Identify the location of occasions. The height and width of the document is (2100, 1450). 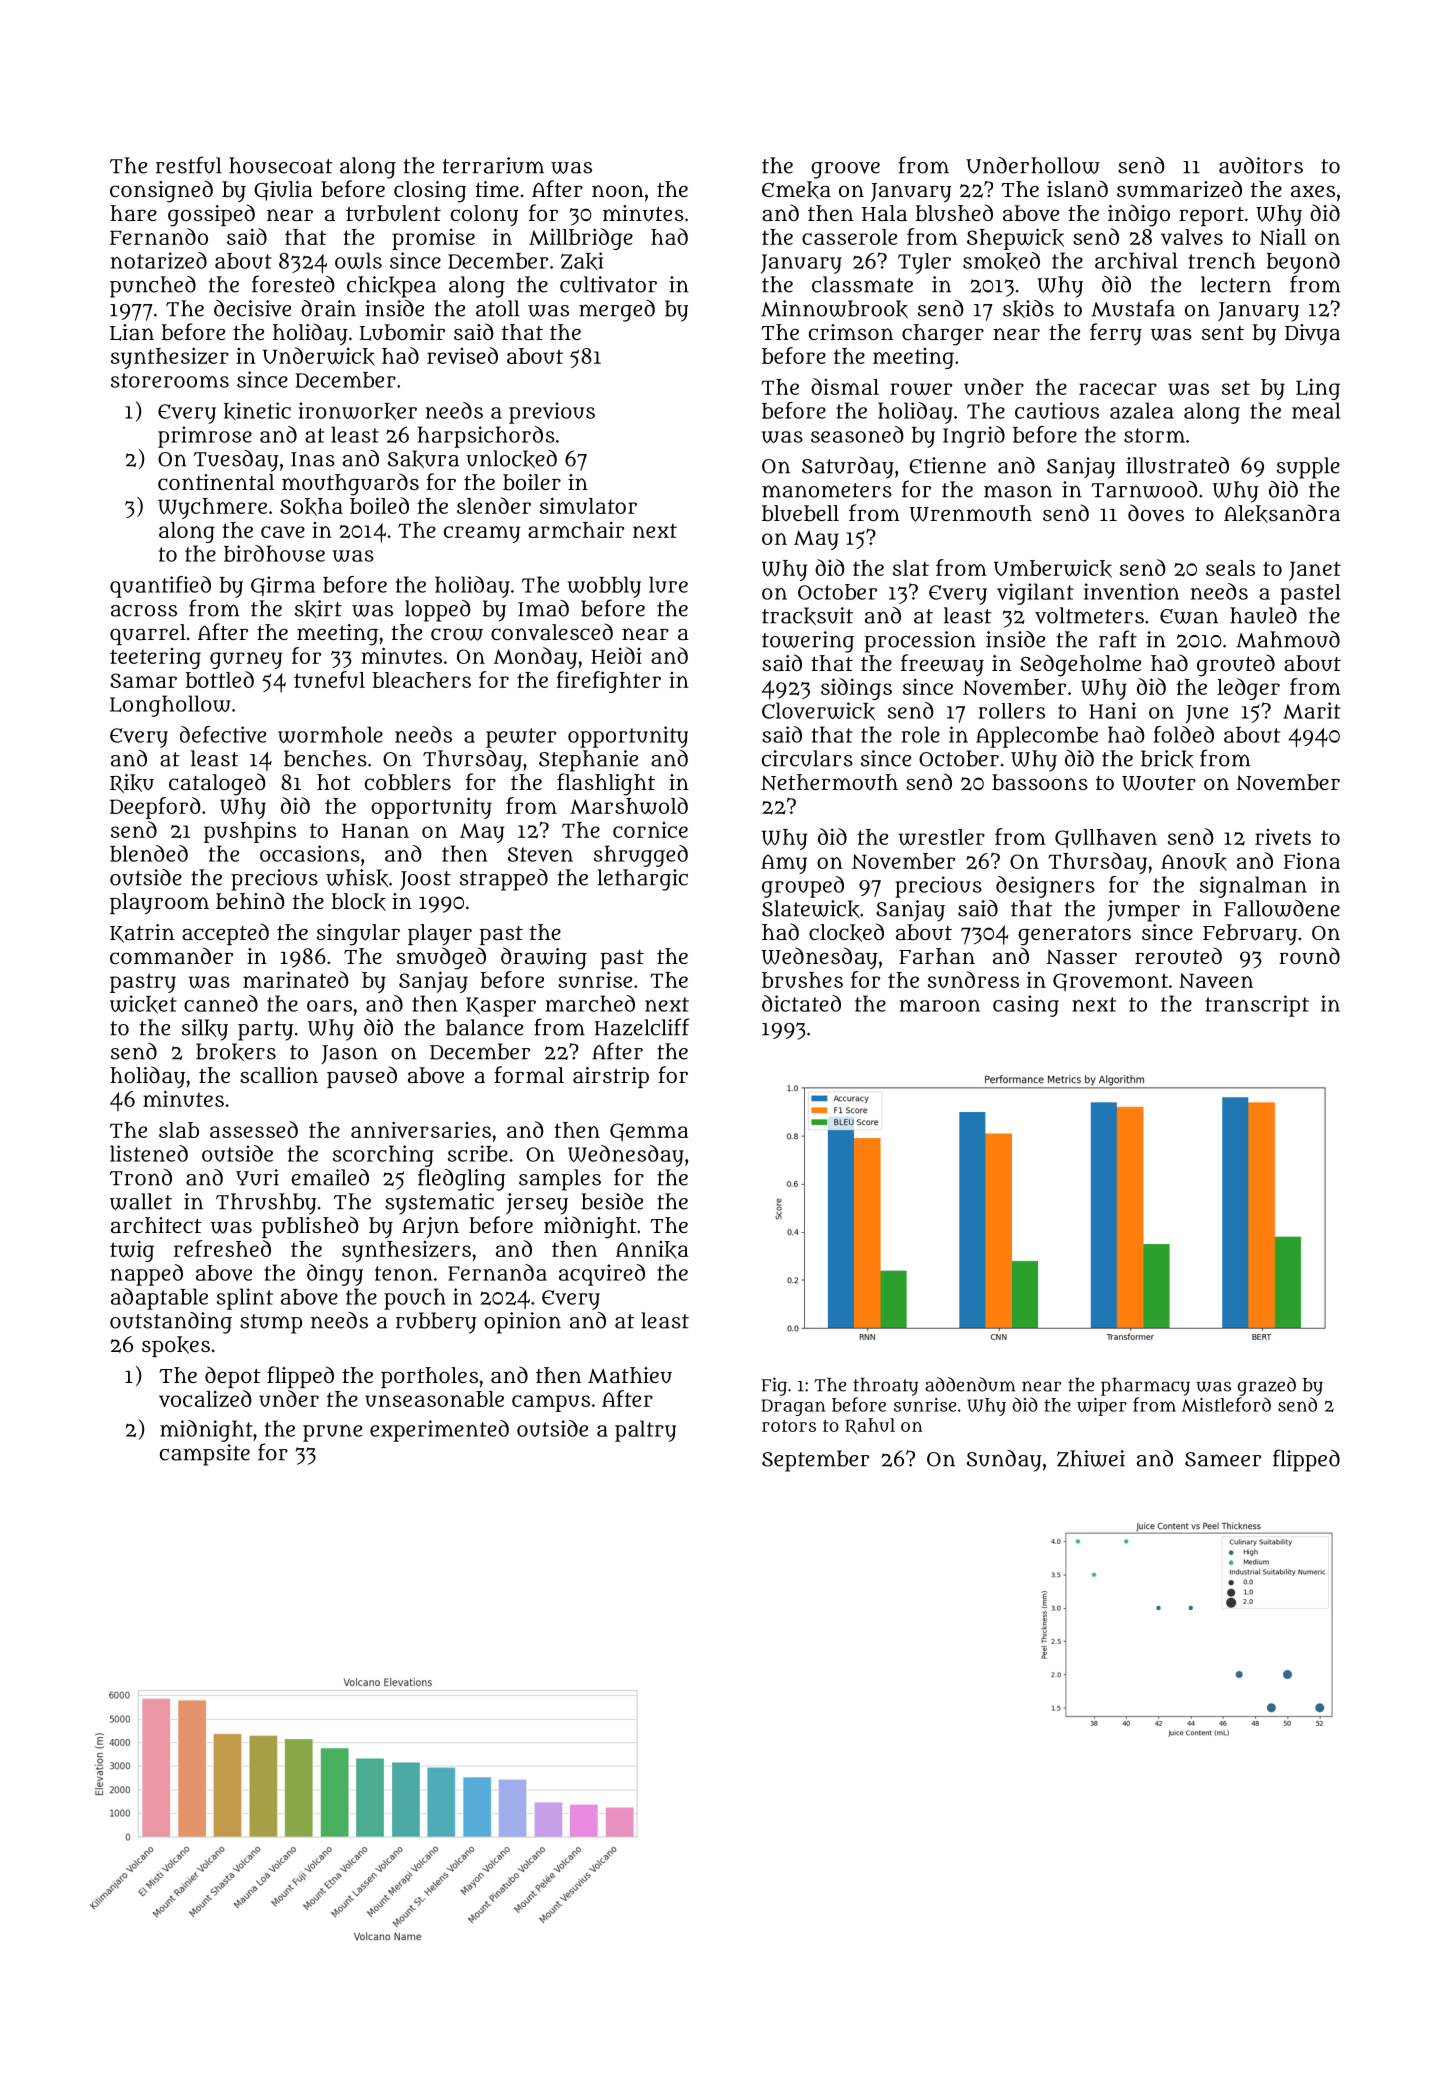
(310, 853).
